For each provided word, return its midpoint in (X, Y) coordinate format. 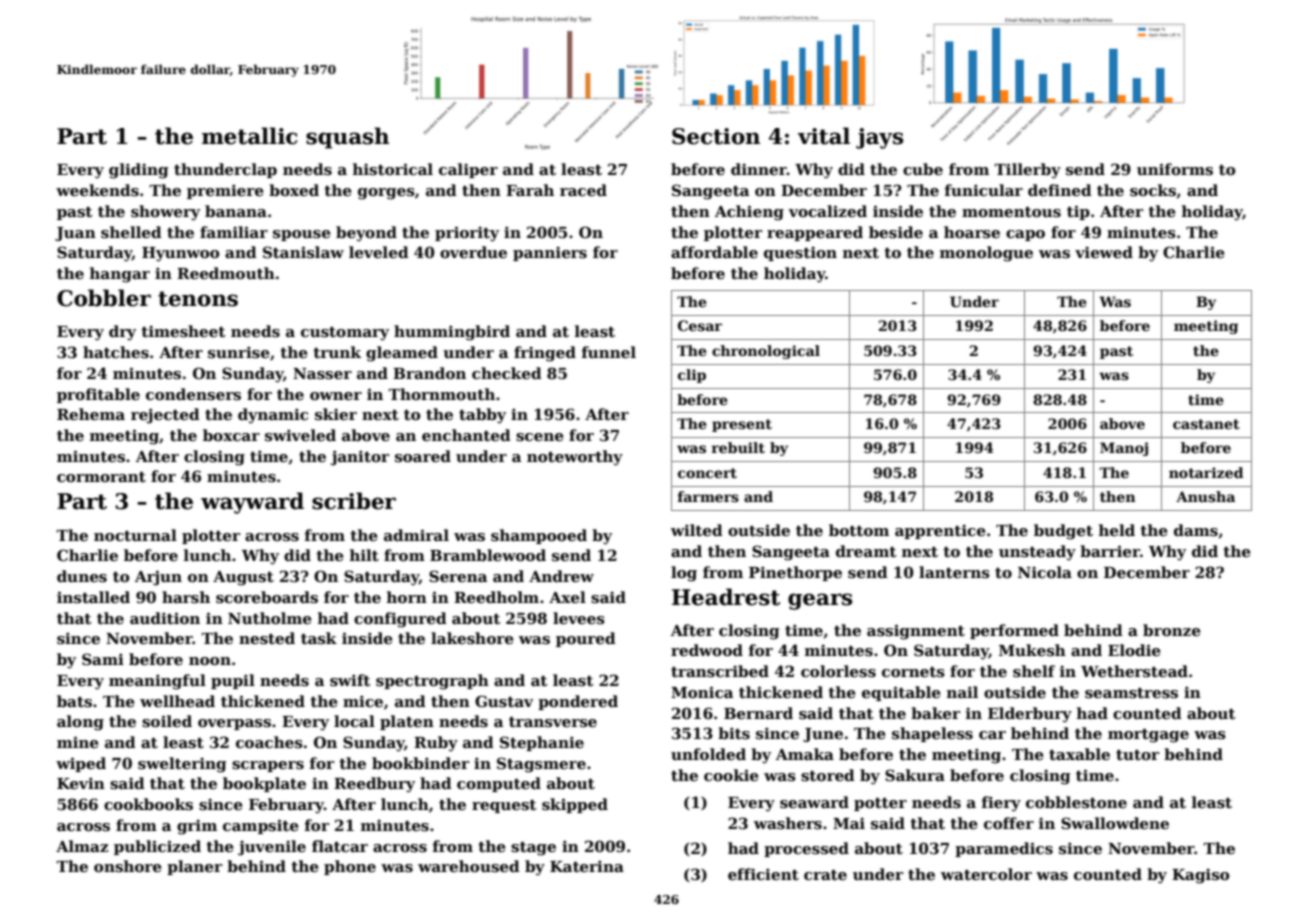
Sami (103, 659)
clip (692, 376)
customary (345, 334)
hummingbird (452, 333)
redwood (707, 650)
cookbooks (148, 804)
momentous (1011, 212)
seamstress (1131, 693)
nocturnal (135, 535)
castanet (1206, 424)
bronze (1172, 630)
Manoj (1124, 449)
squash (347, 138)
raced (583, 190)
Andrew (561, 576)
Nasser (322, 374)
